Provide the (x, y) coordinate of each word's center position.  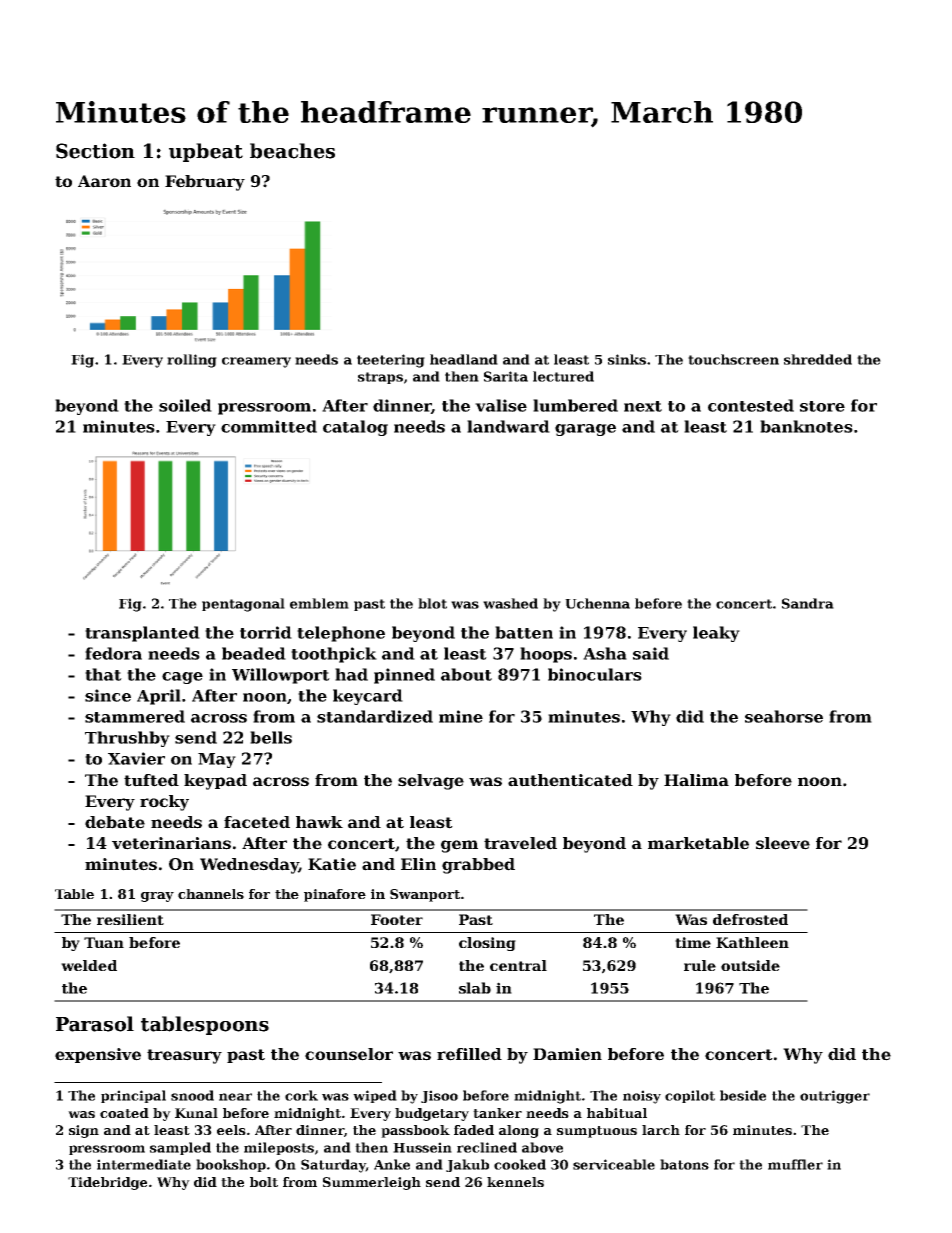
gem (459, 846)
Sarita (506, 376)
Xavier (136, 758)
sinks (627, 359)
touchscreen (733, 359)
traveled (520, 843)
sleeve (783, 843)
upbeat (206, 152)
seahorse (784, 716)
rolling (192, 361)
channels (211, 894)
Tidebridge (107, 1183)
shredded (818, 359)
